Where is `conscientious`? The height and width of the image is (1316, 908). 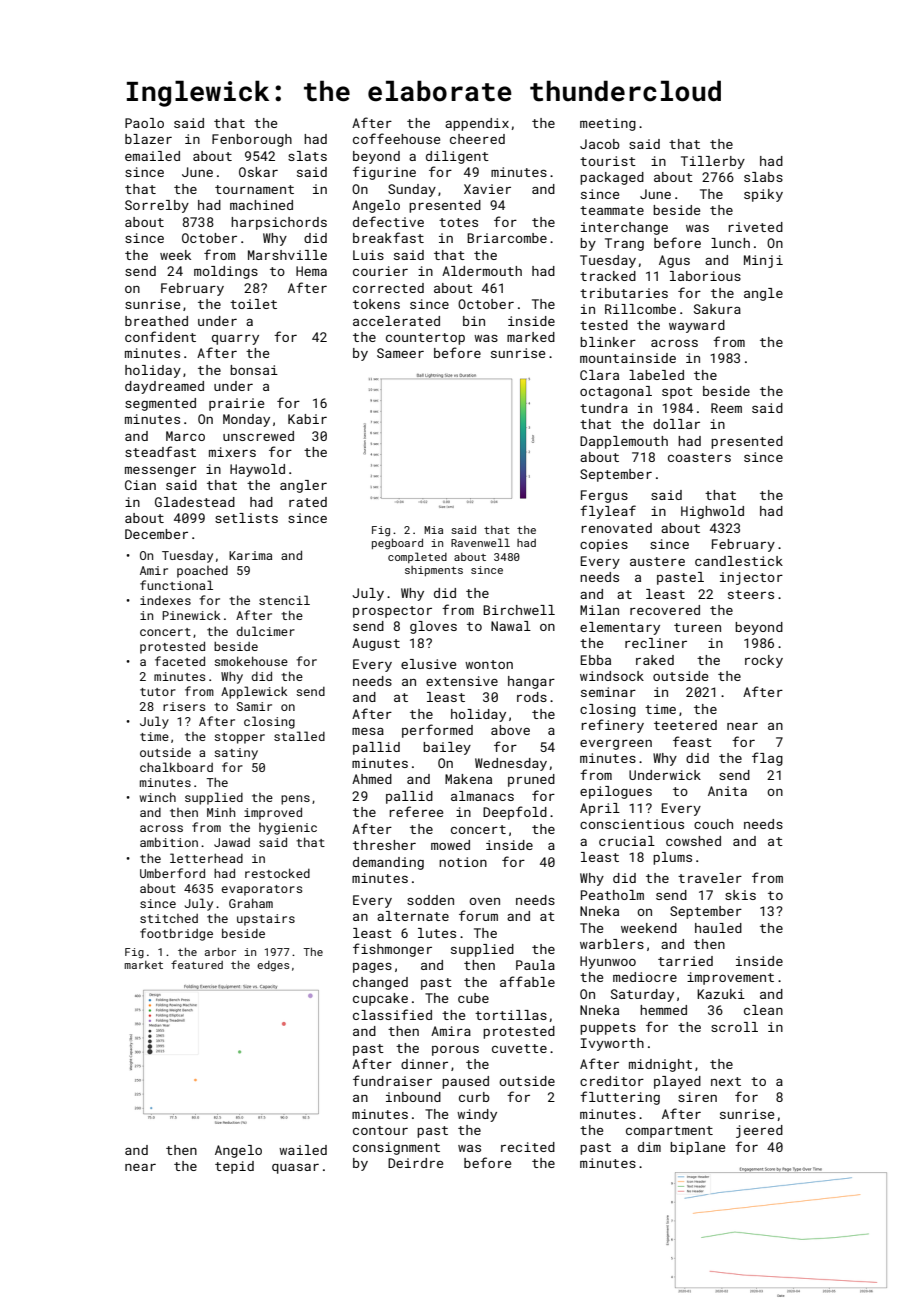 conscientious is located at coordinates (632, 824).
